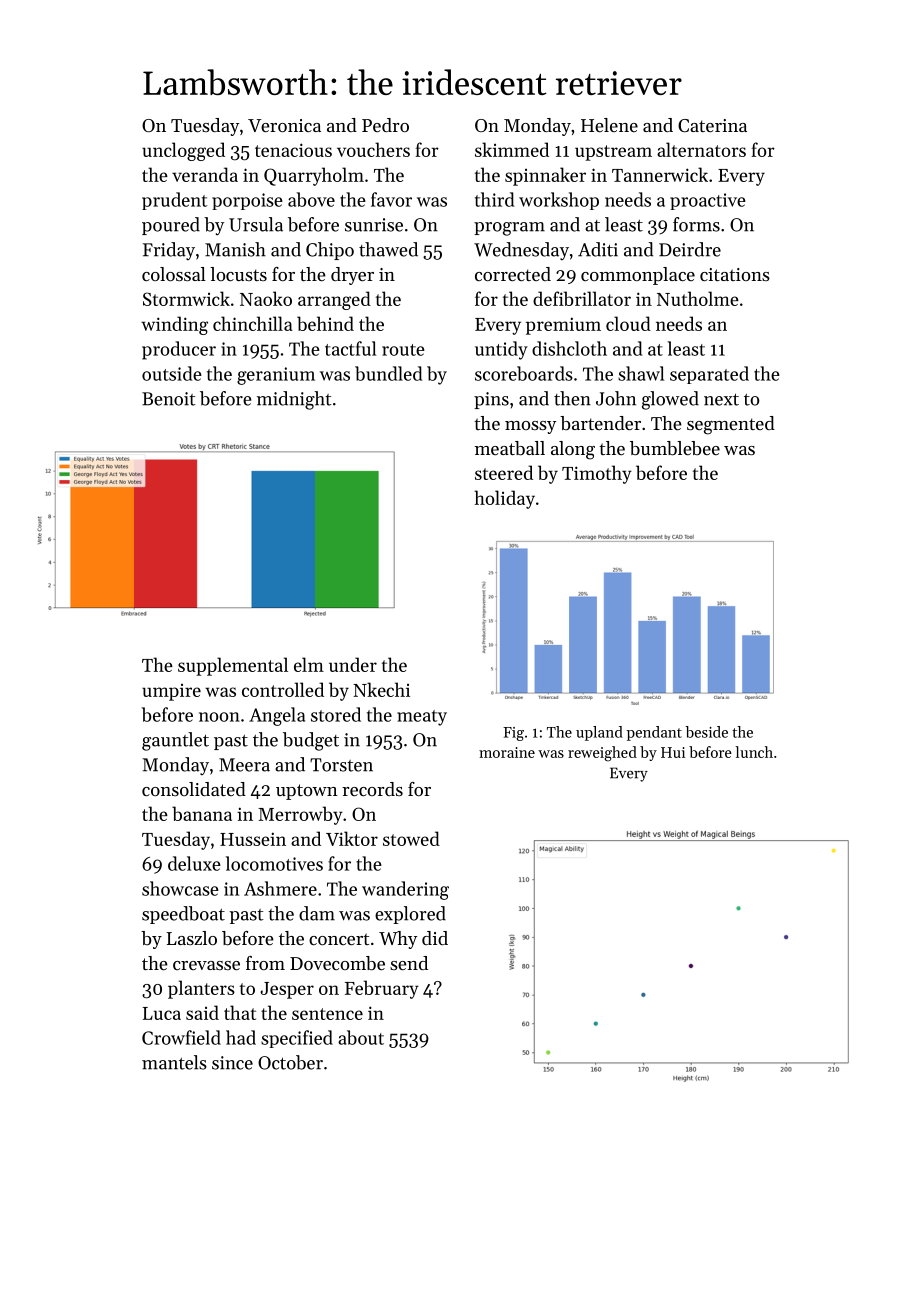 The image size is (924, 1314). I want to click on moraine, so click(507, 752).
